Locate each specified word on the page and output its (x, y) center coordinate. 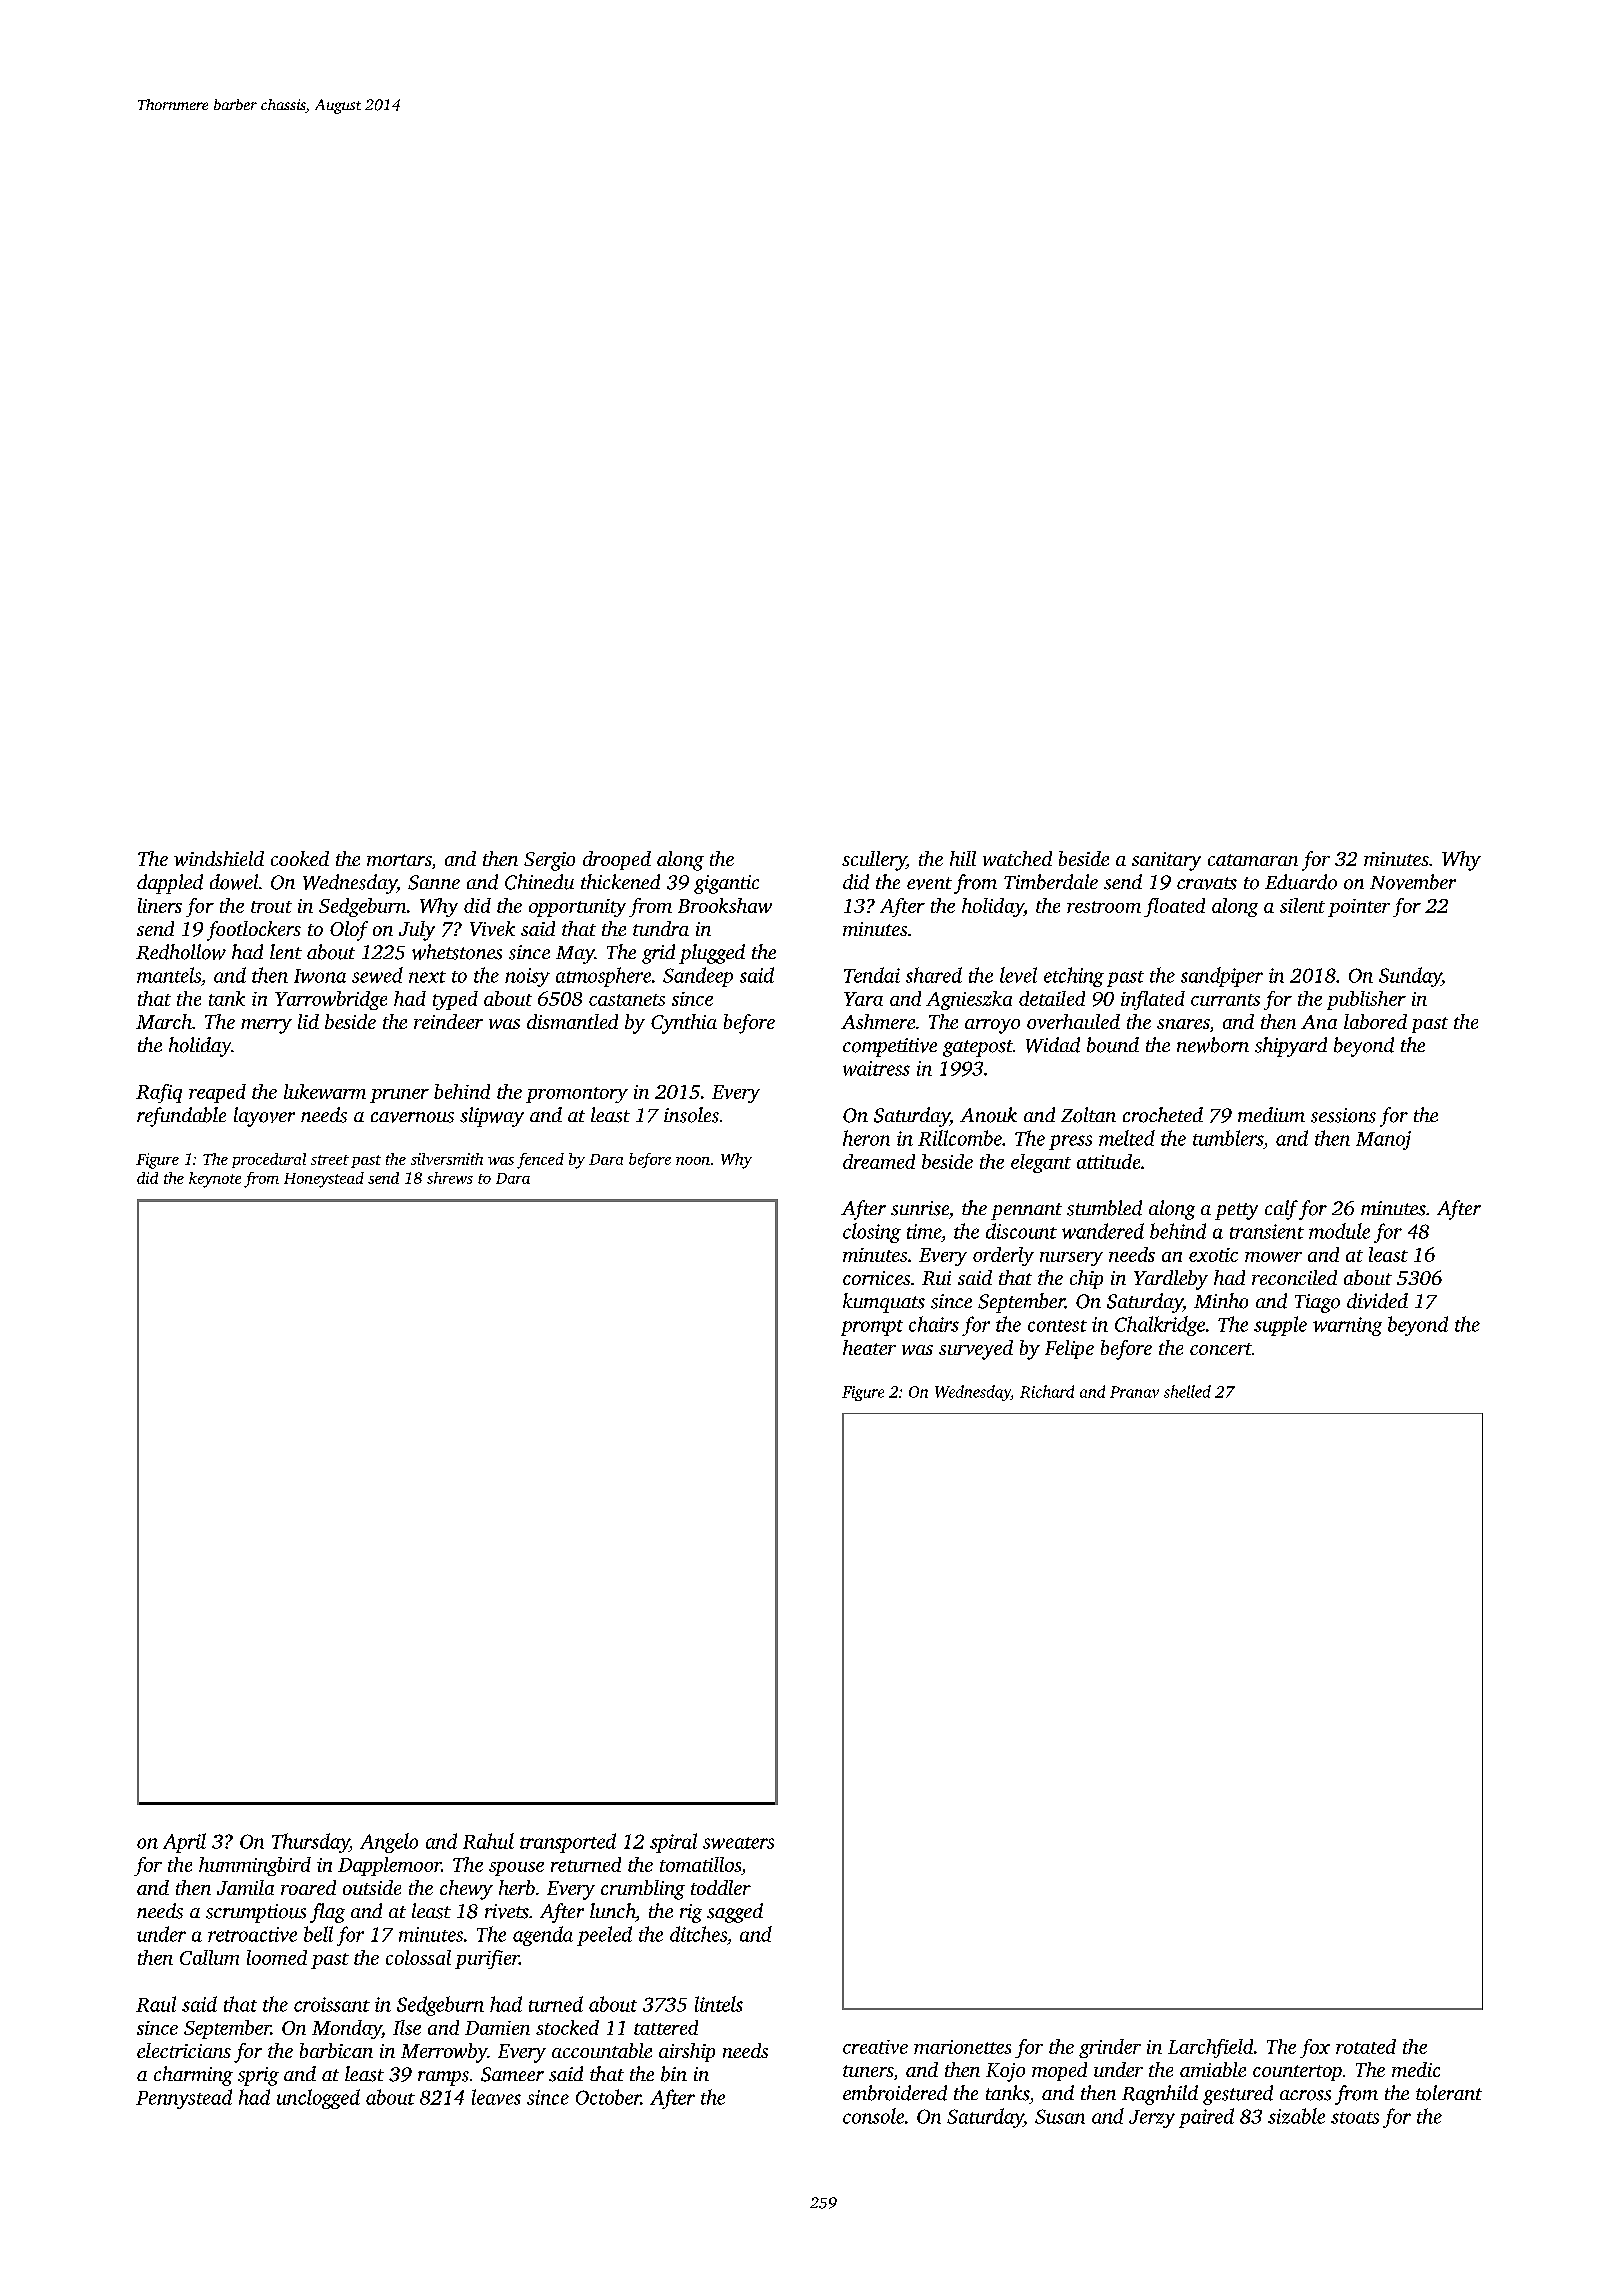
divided (1377, 1301)
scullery (874, 861)
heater (869, 1347)
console (873, 2116)
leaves (496, 2097)
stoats (1355, 2118)
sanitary (1166, 861)
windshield (219, 858)
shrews (450, 1178)
